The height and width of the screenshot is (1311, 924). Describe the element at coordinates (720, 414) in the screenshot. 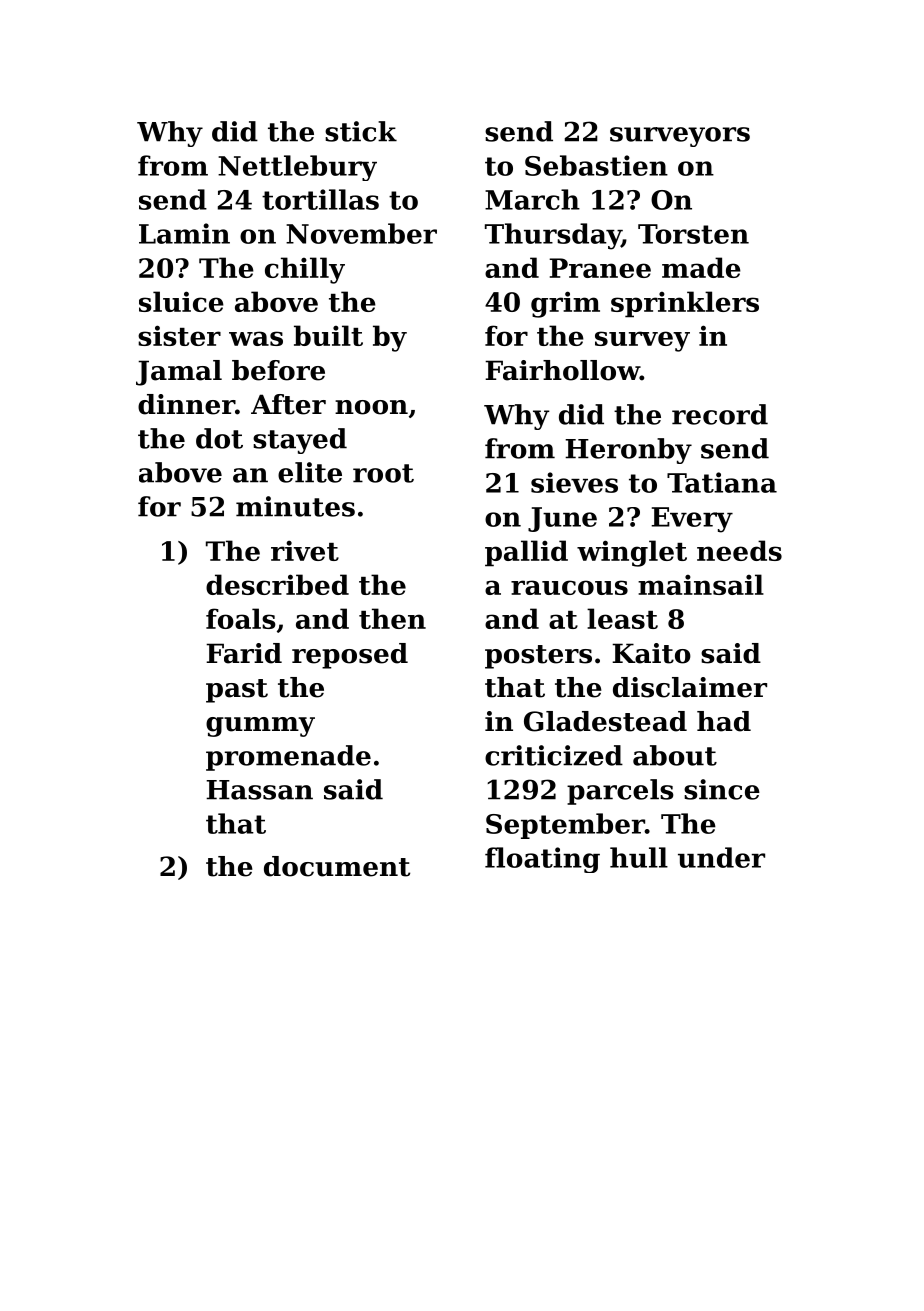

I see `record` at that location.
